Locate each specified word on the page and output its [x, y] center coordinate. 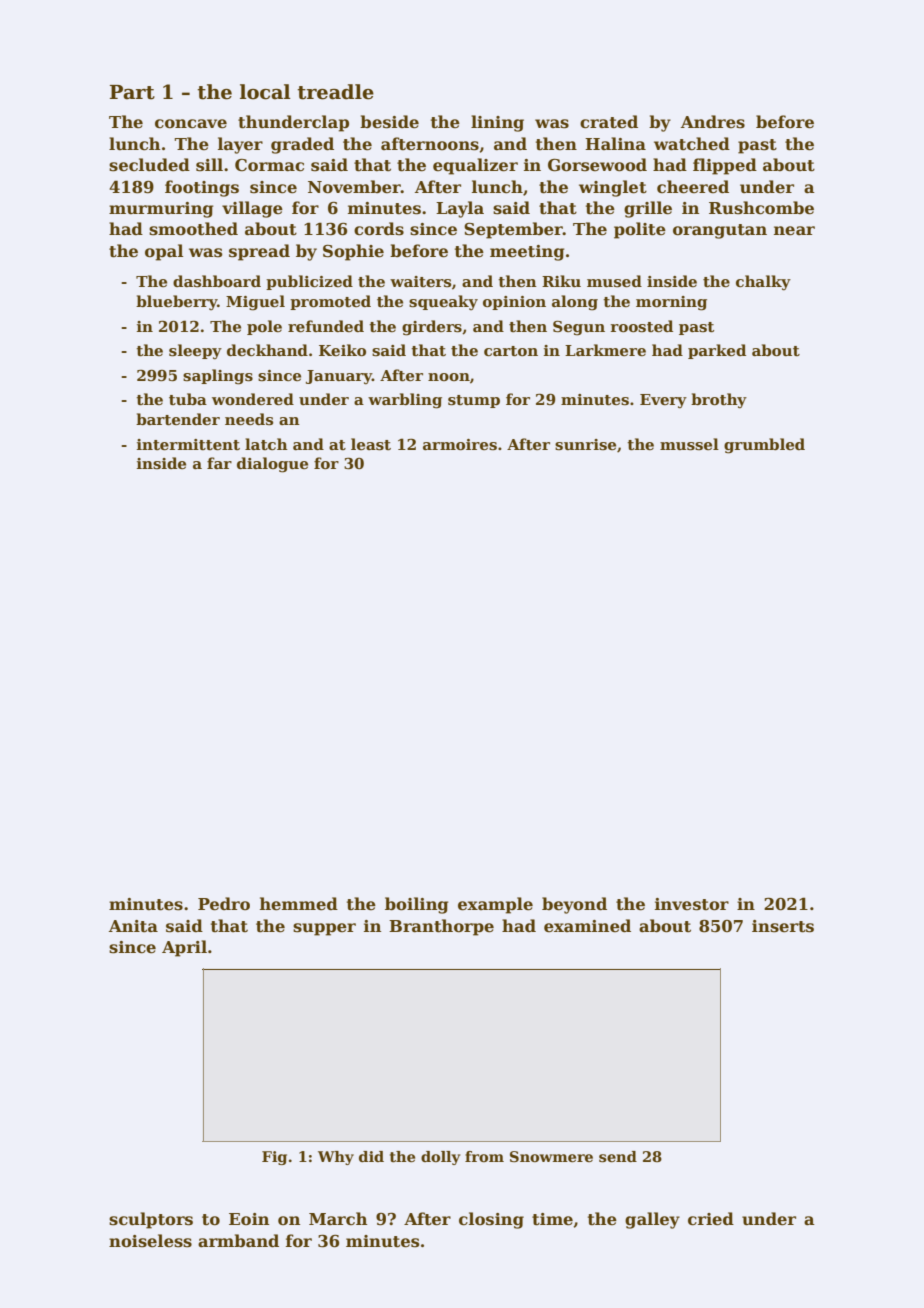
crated [609, 122]
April [184, 948]
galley [652, 1220]
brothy [719, 401]
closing [491, 1220]
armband [238, 1240]
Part [132, 92]
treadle [335, 92]
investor [692, 904]
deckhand [267, 350]
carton [511, 351]
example [495, 905]
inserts [783, 926]
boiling [416, 905]
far [219, 463]
